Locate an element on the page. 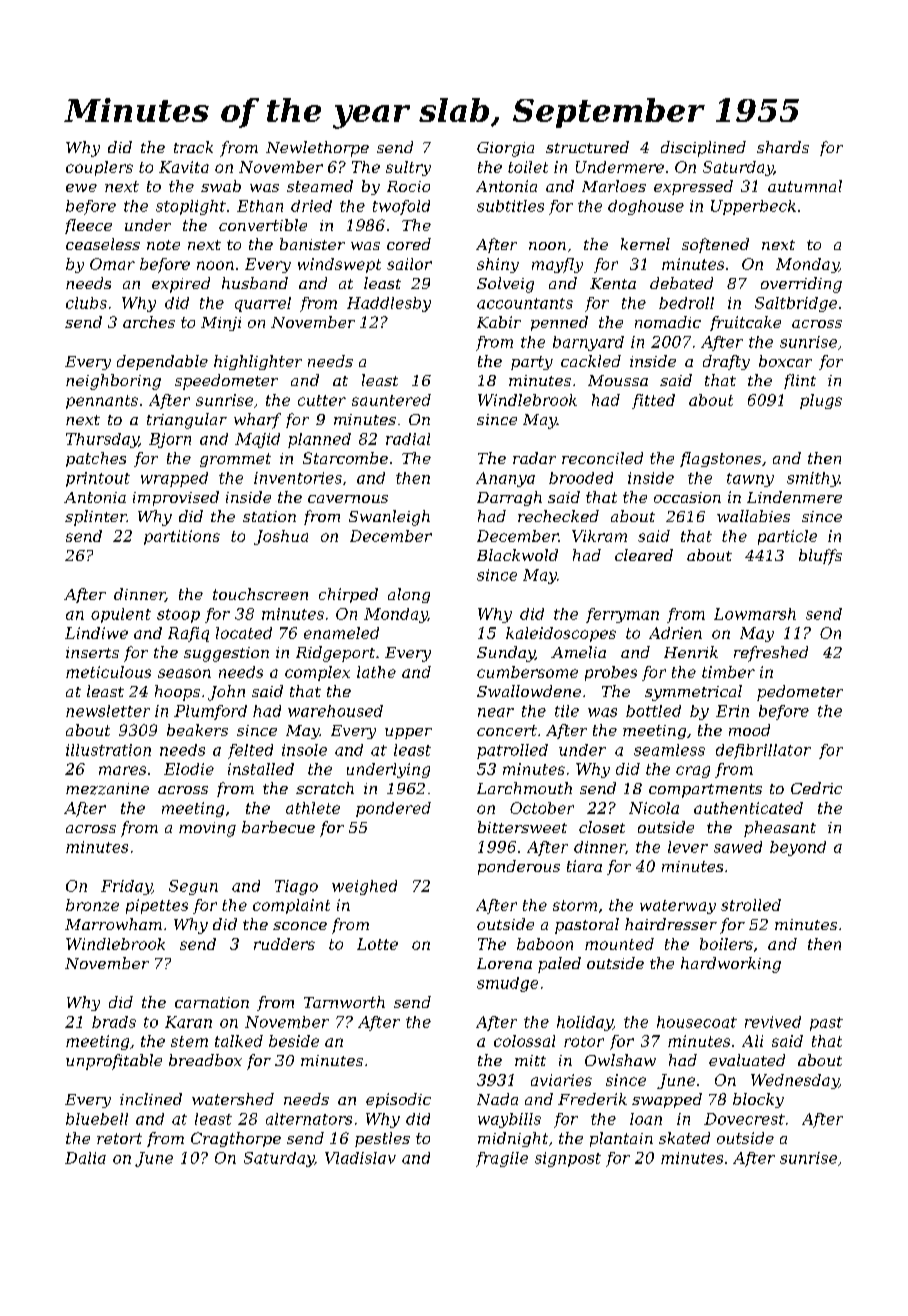  Newlethorpe is located at coordinates (317, 149).
